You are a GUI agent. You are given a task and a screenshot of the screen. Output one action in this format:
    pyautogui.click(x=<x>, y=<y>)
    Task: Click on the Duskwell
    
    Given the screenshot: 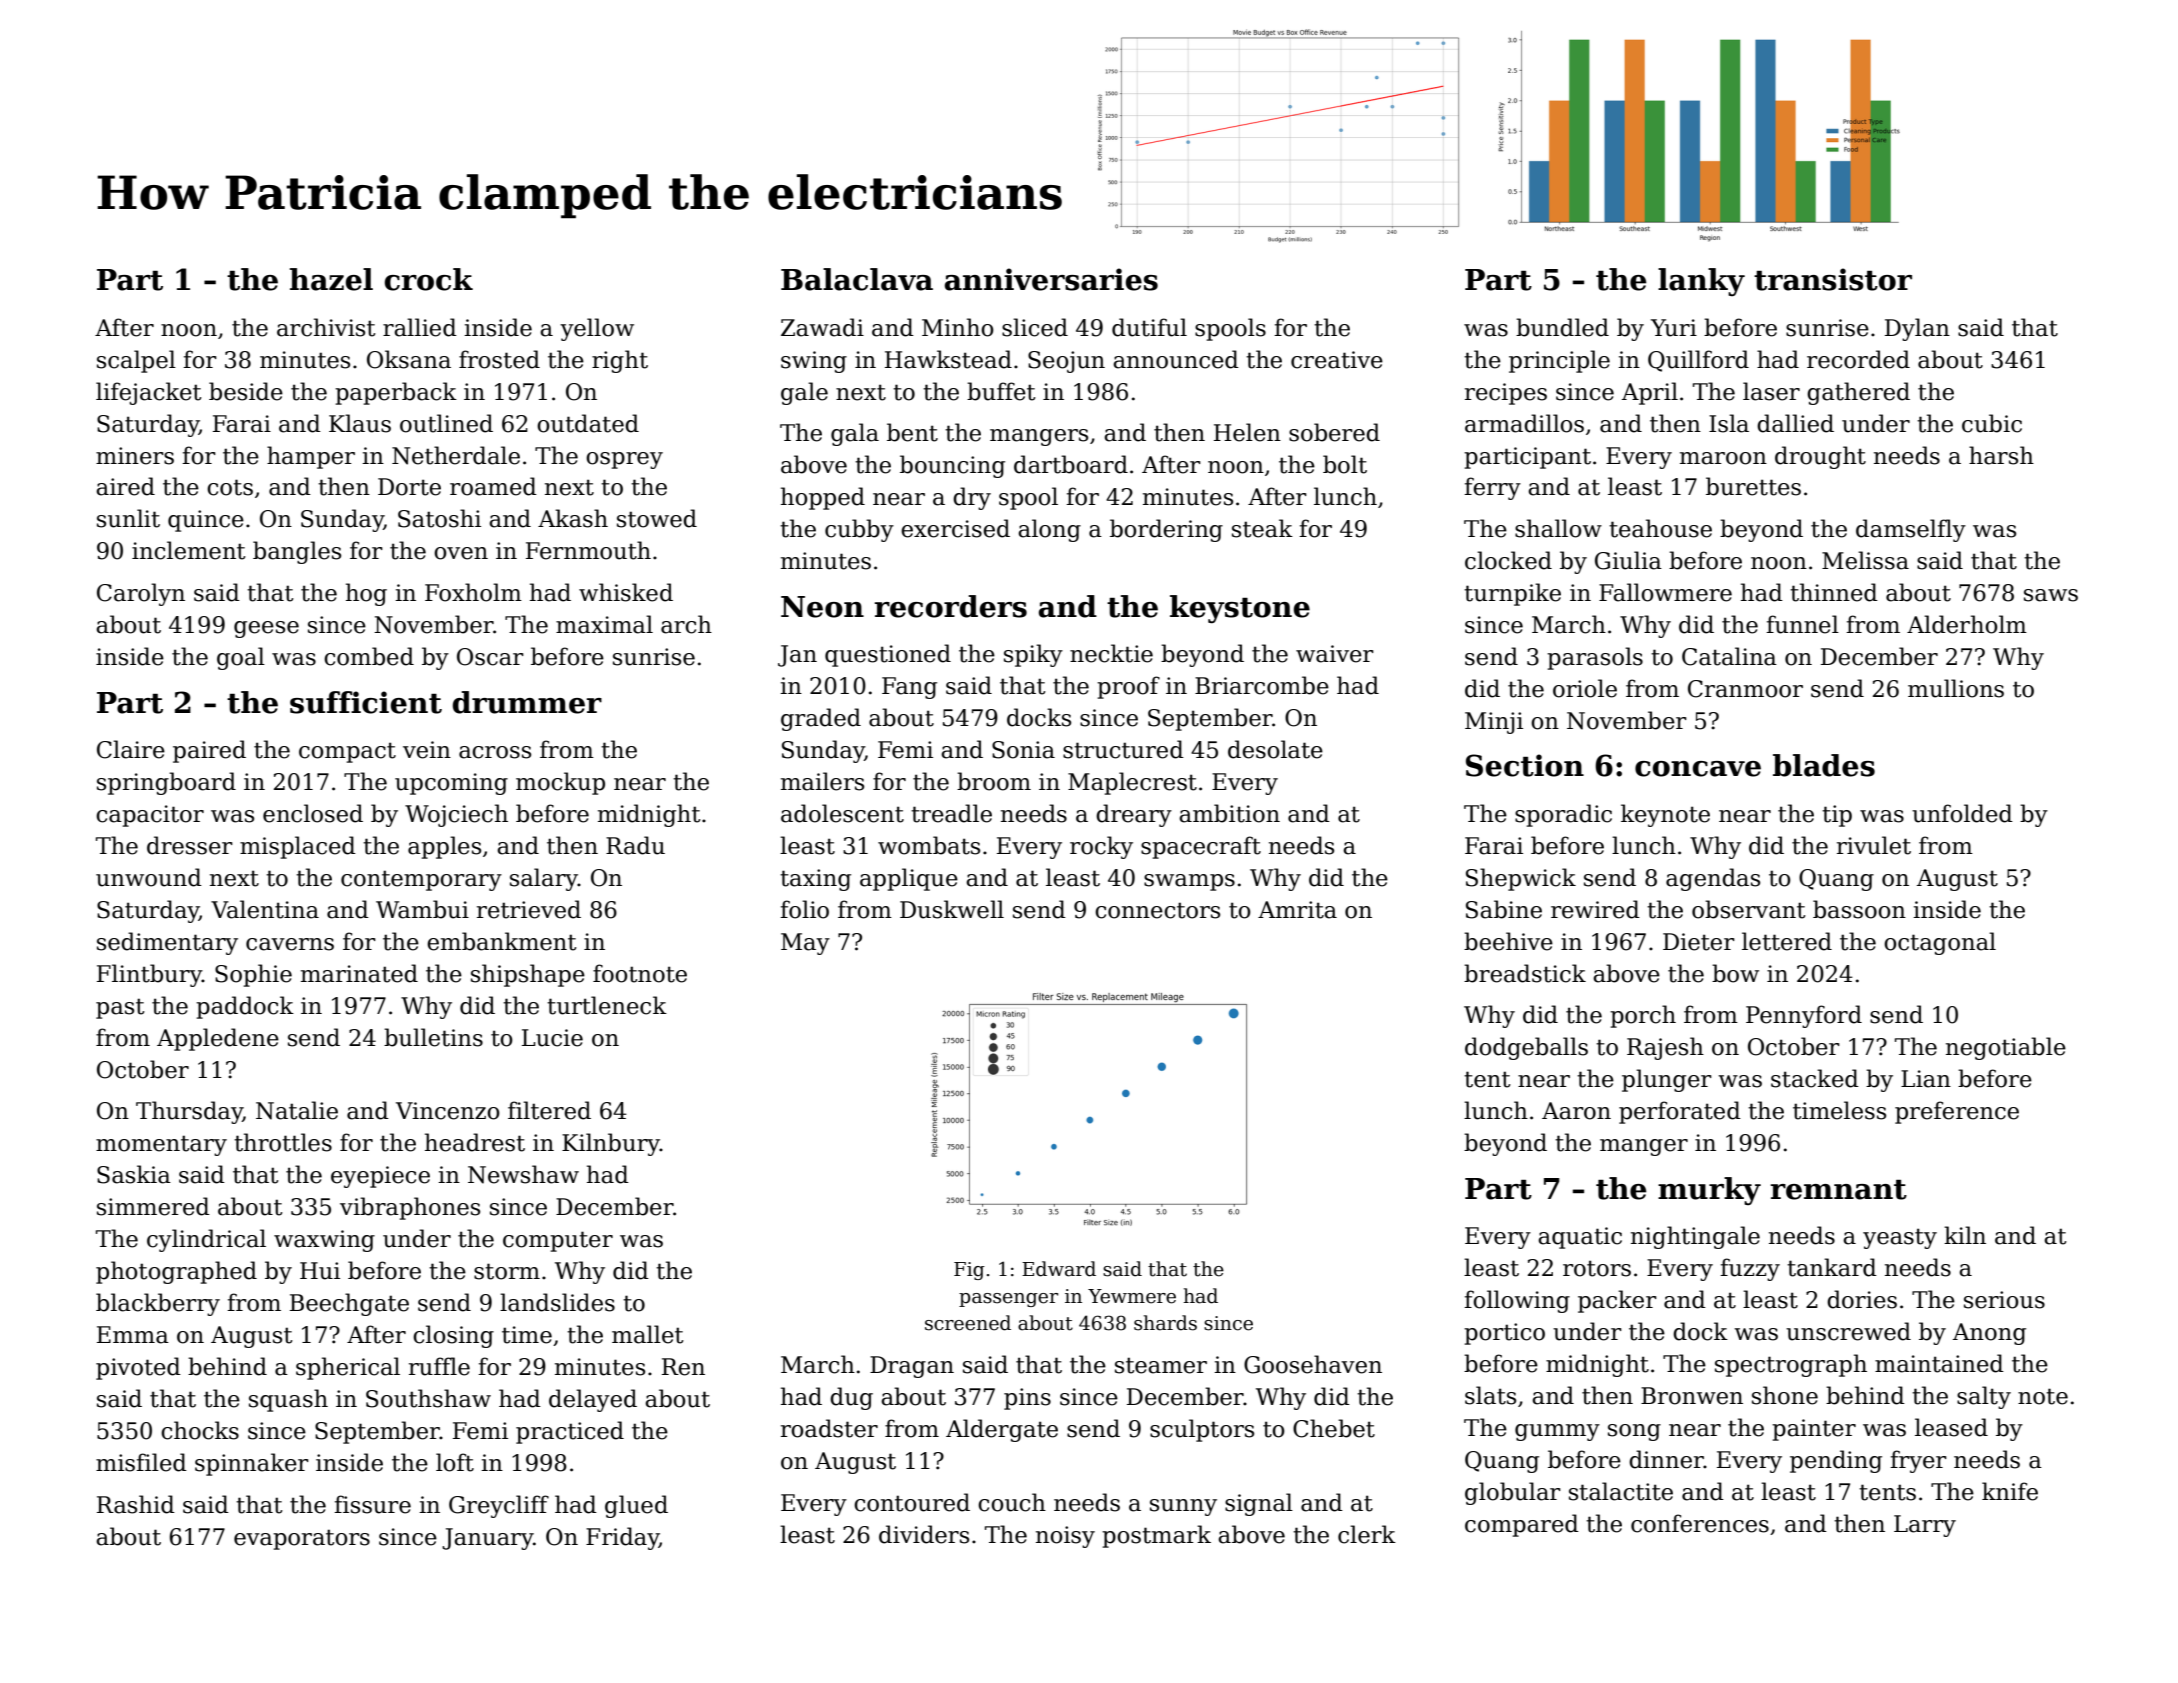 What is the action you would take?
    pyautogui.click(x=952, y=909)
